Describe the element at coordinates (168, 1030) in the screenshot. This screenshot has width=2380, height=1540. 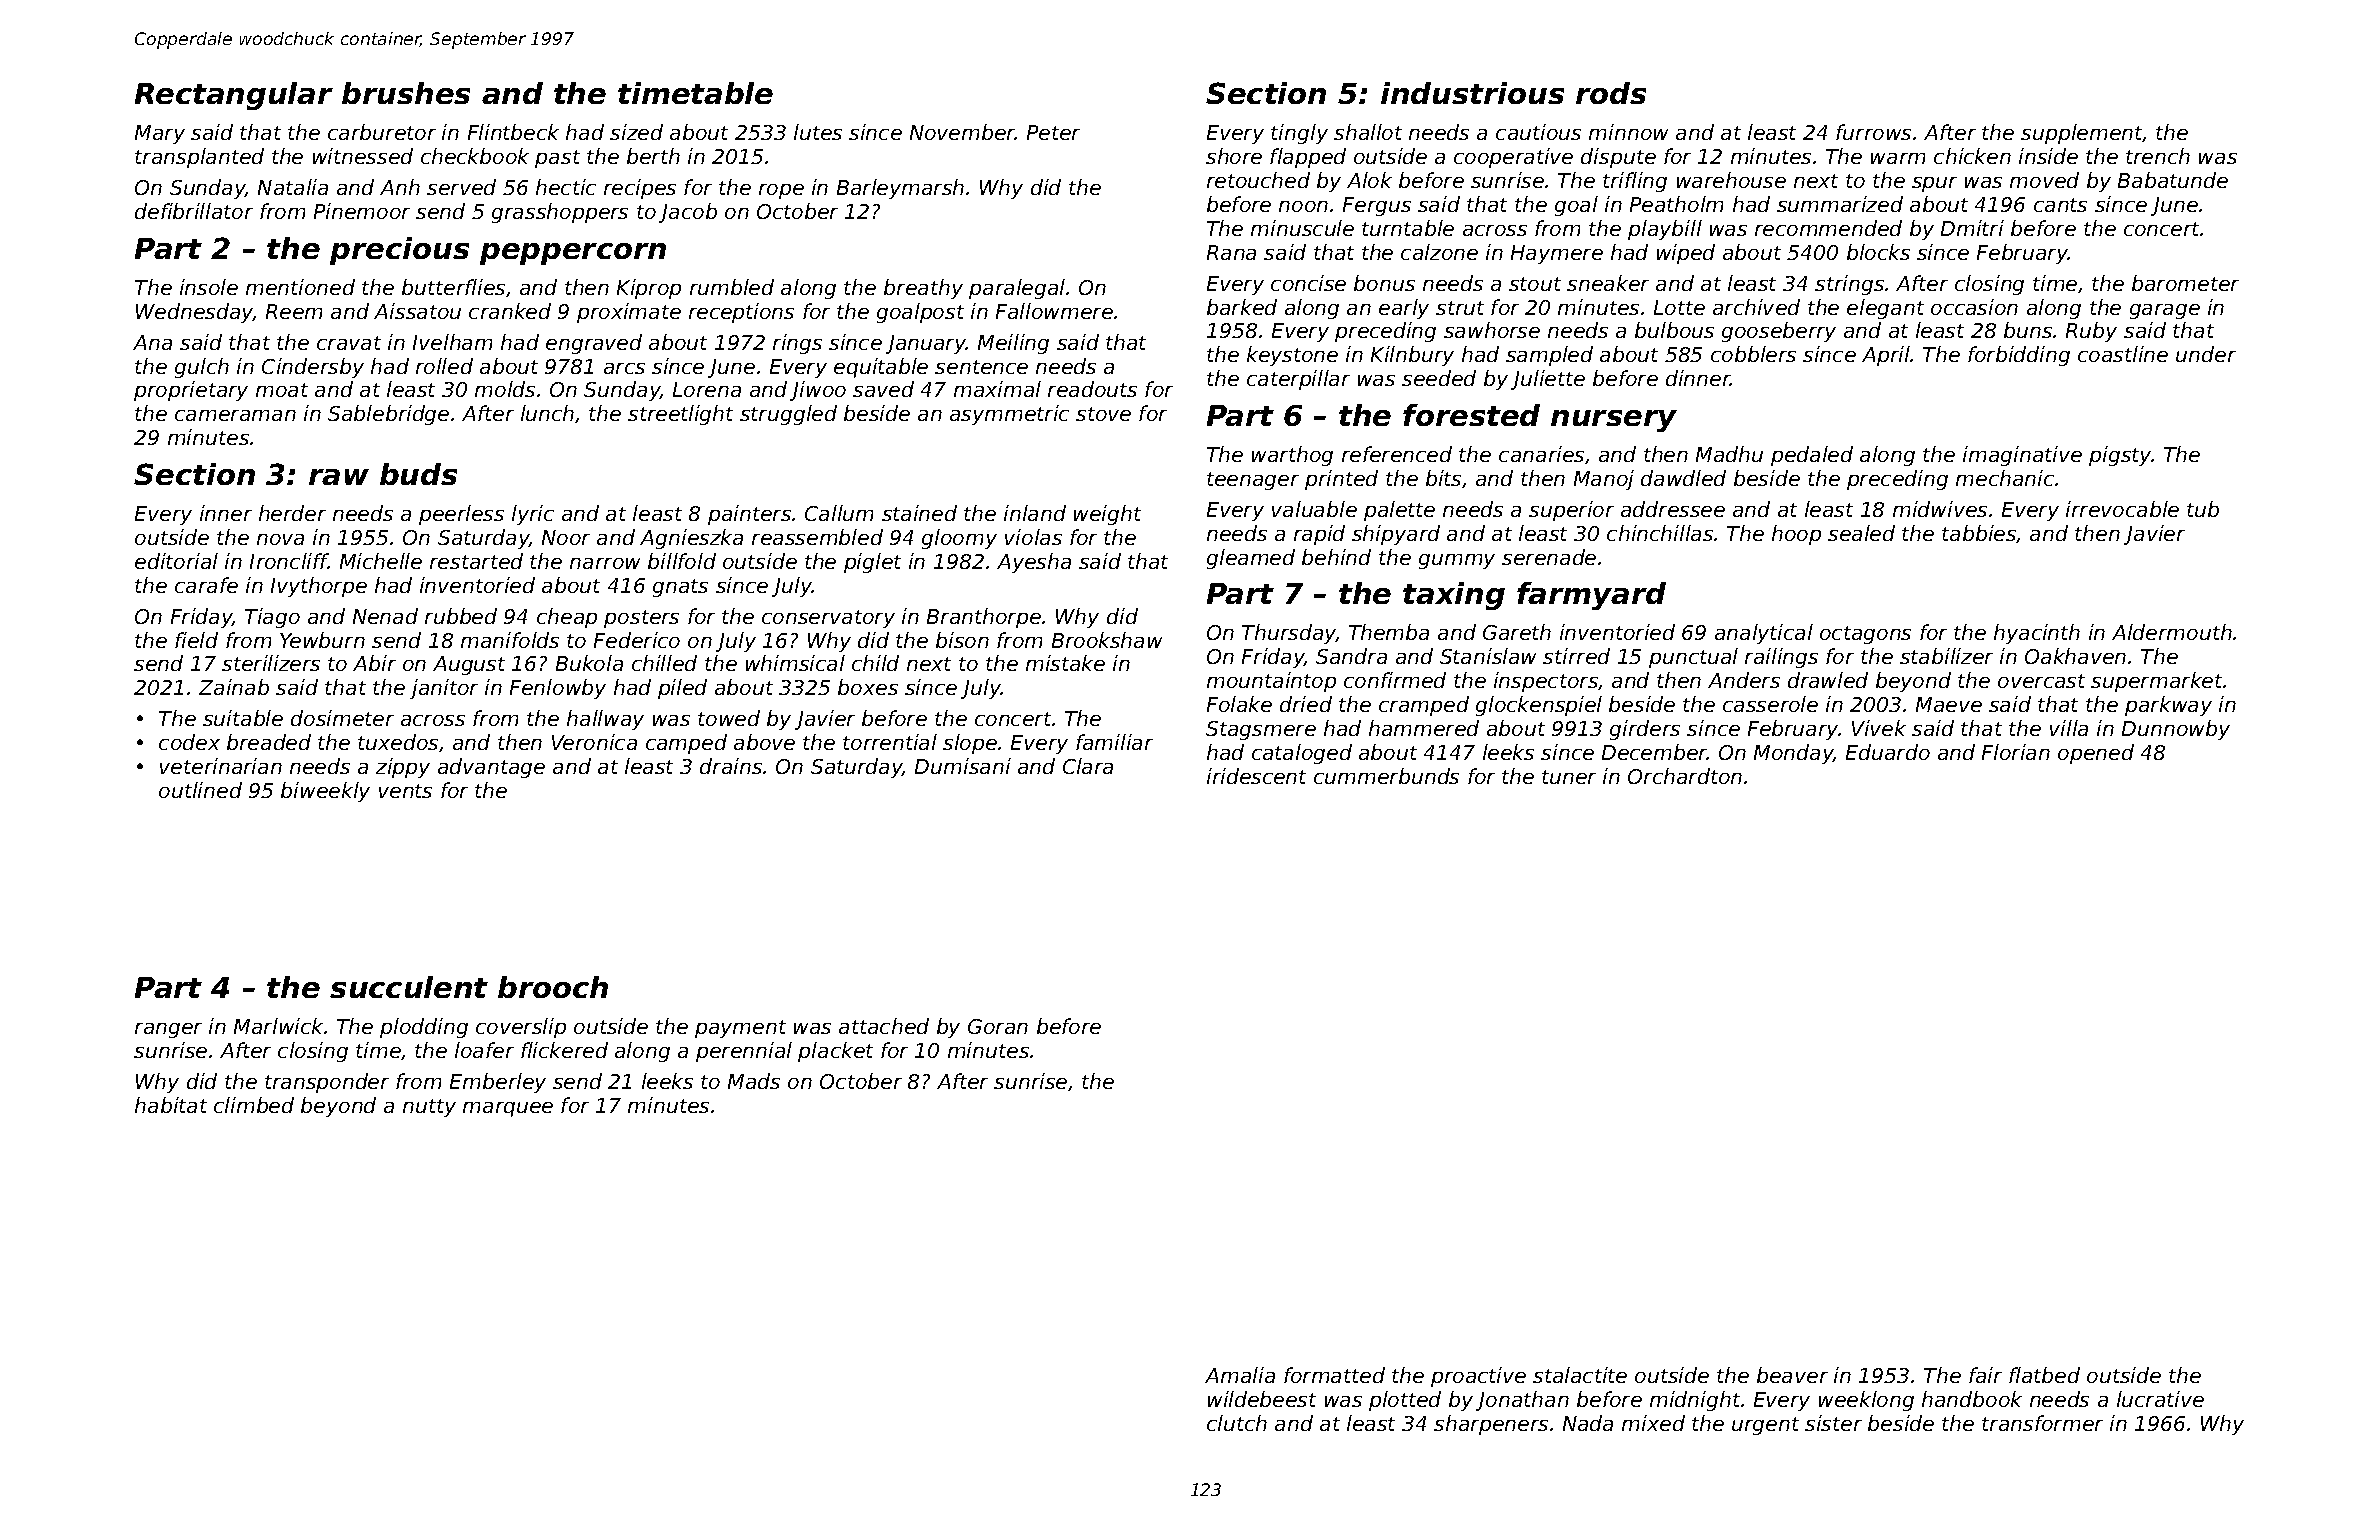
I see `ranger` at that location.
